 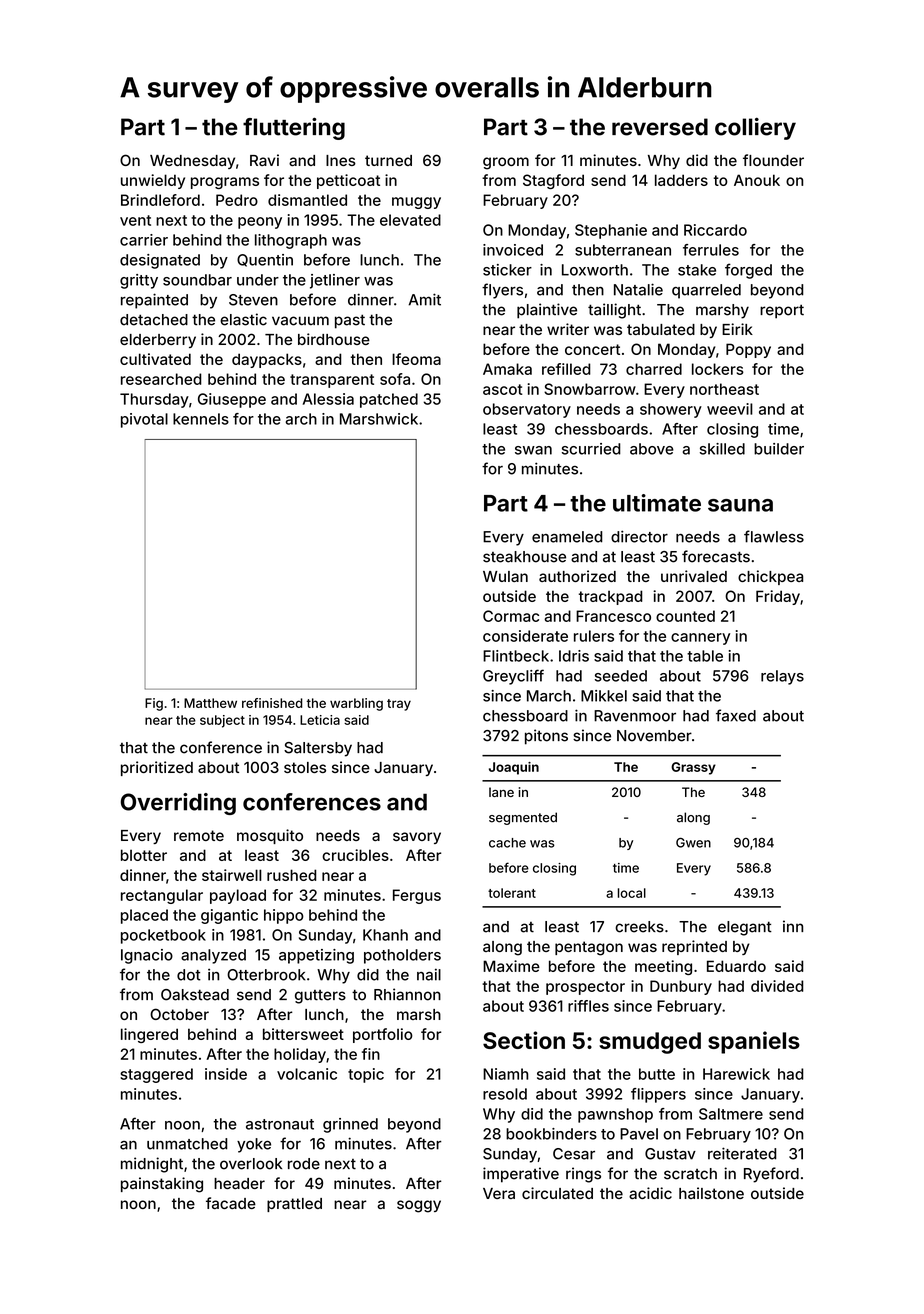 I want to click on unmatched, so click(x=187, y=1144).
